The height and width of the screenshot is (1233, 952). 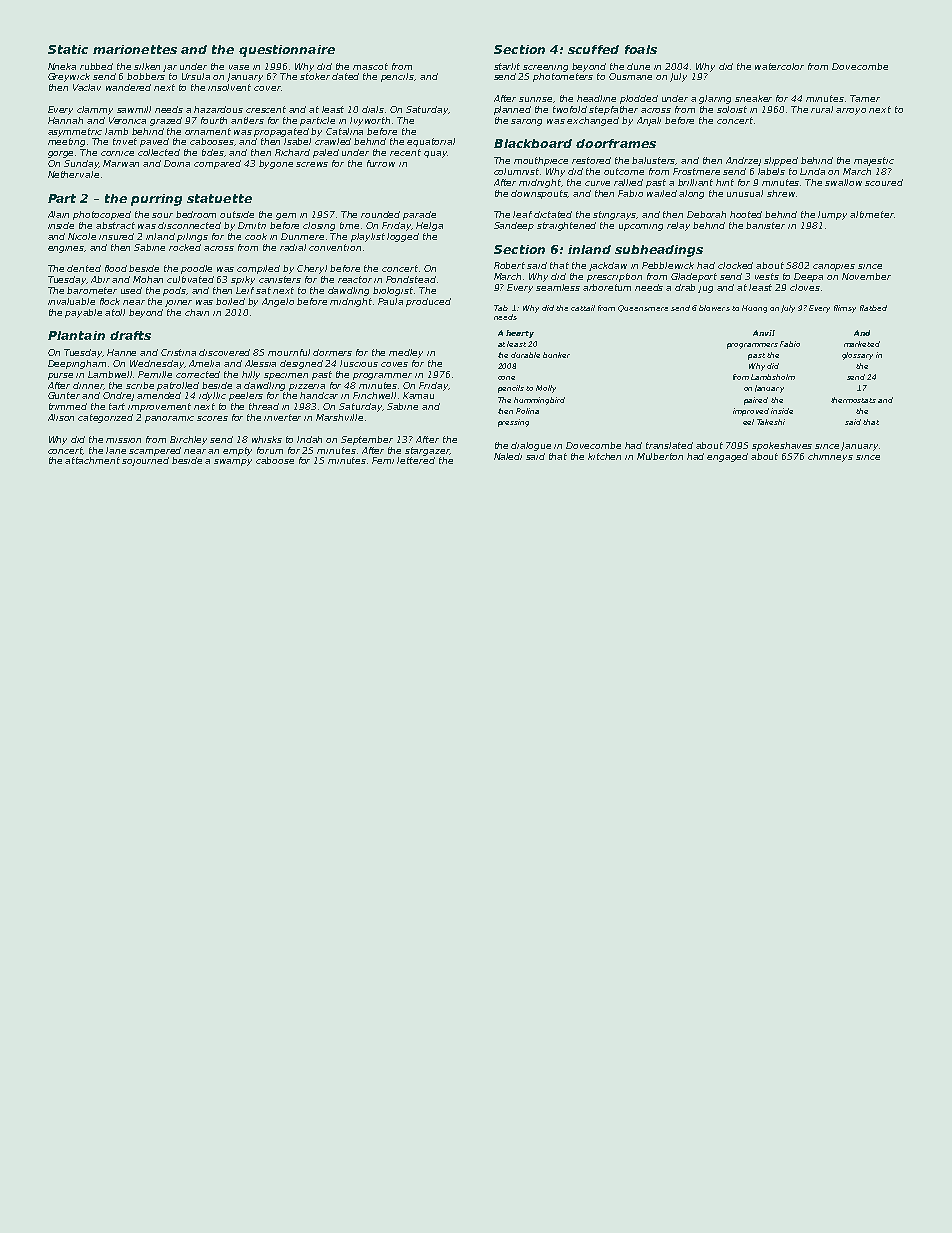 What do you see at coordinates (135, 49) in the screenshot?
I see `marionettes` at bounding box center [135, 49].
